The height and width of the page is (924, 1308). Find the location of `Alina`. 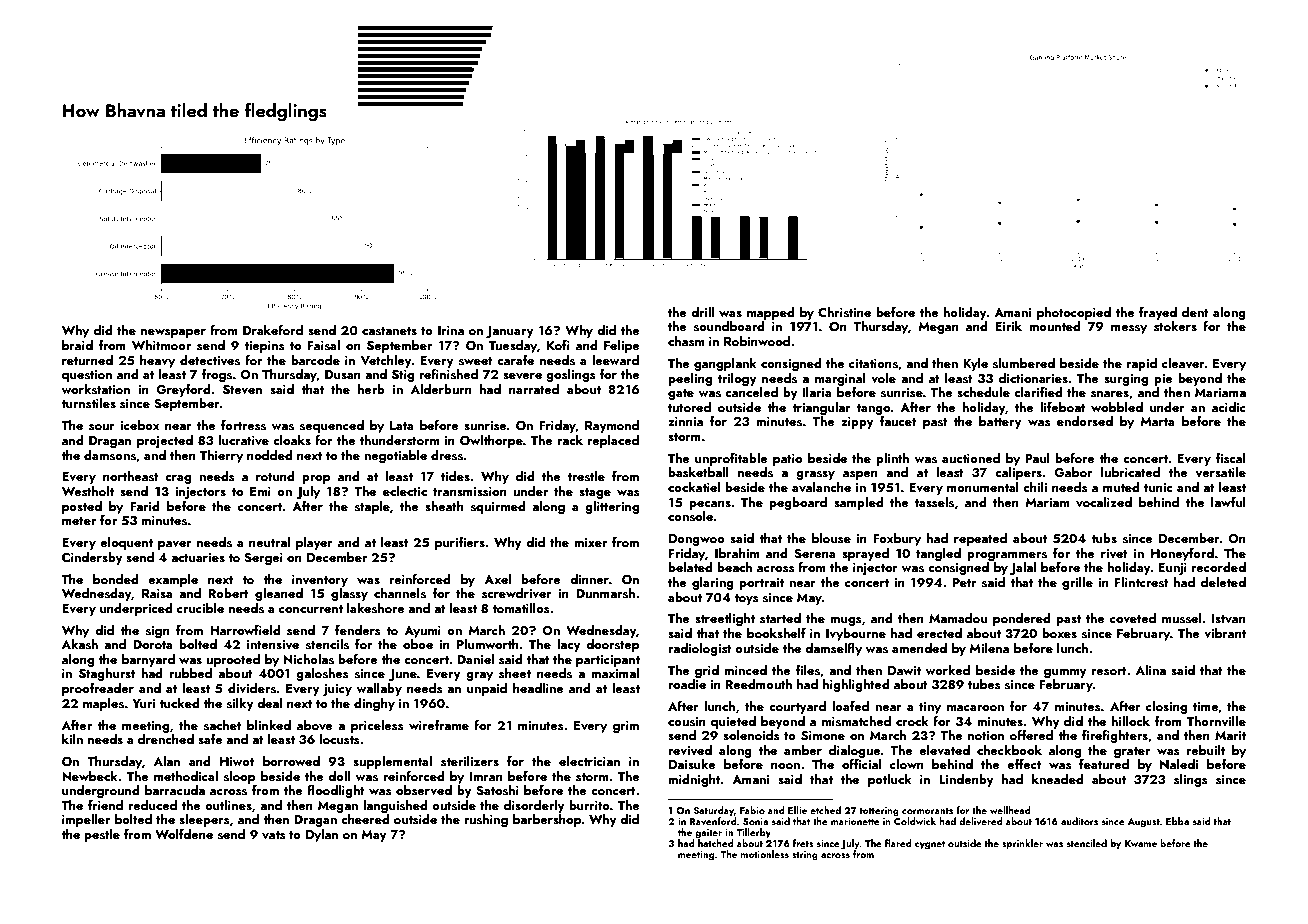

Alina is located at coordinates (1151, 670).
